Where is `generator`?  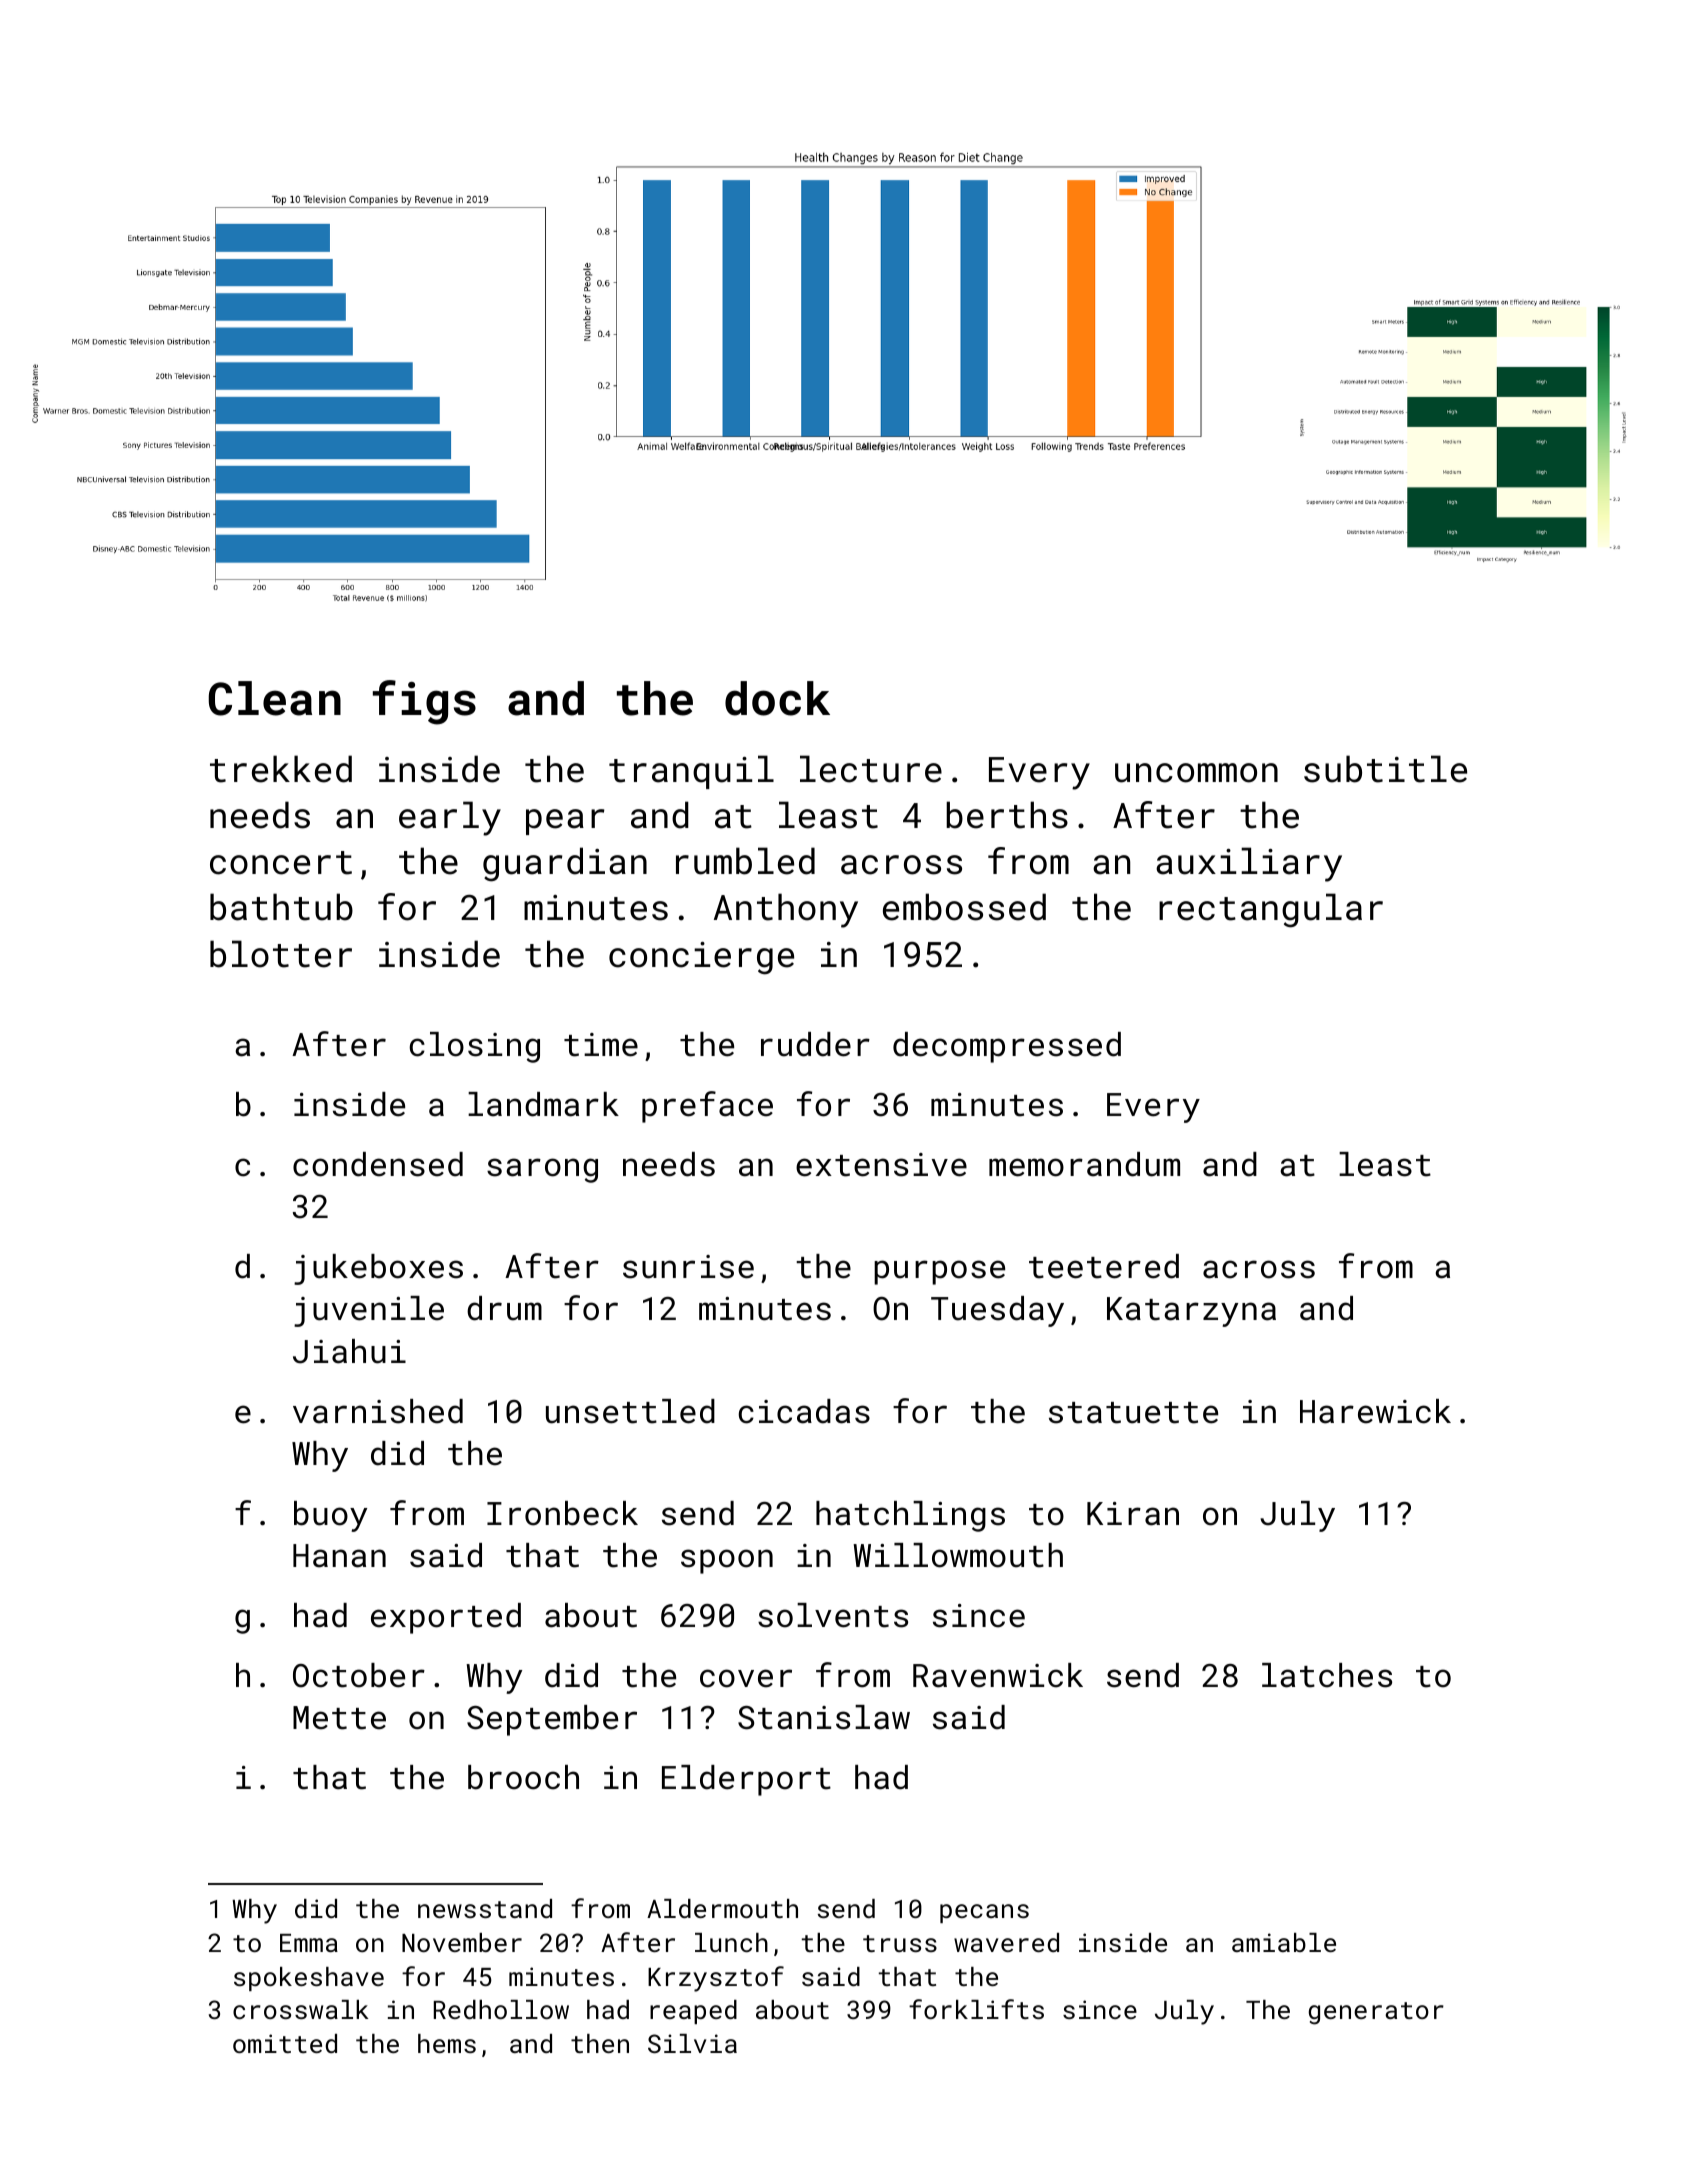 generator is located at coordinates (1376, 2013).
